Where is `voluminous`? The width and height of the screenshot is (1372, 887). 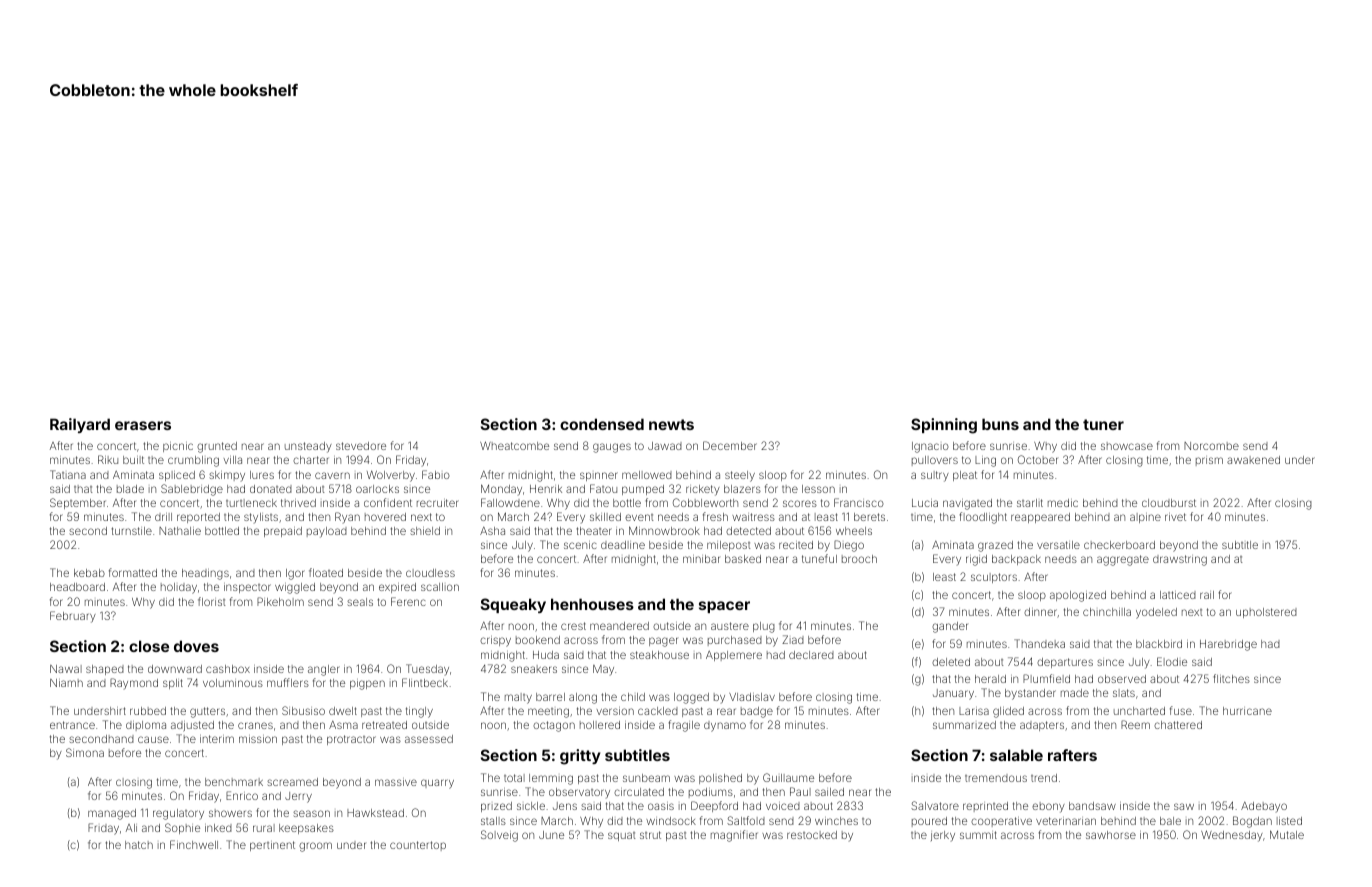 voluminous is located at coordinates (233, 683).
